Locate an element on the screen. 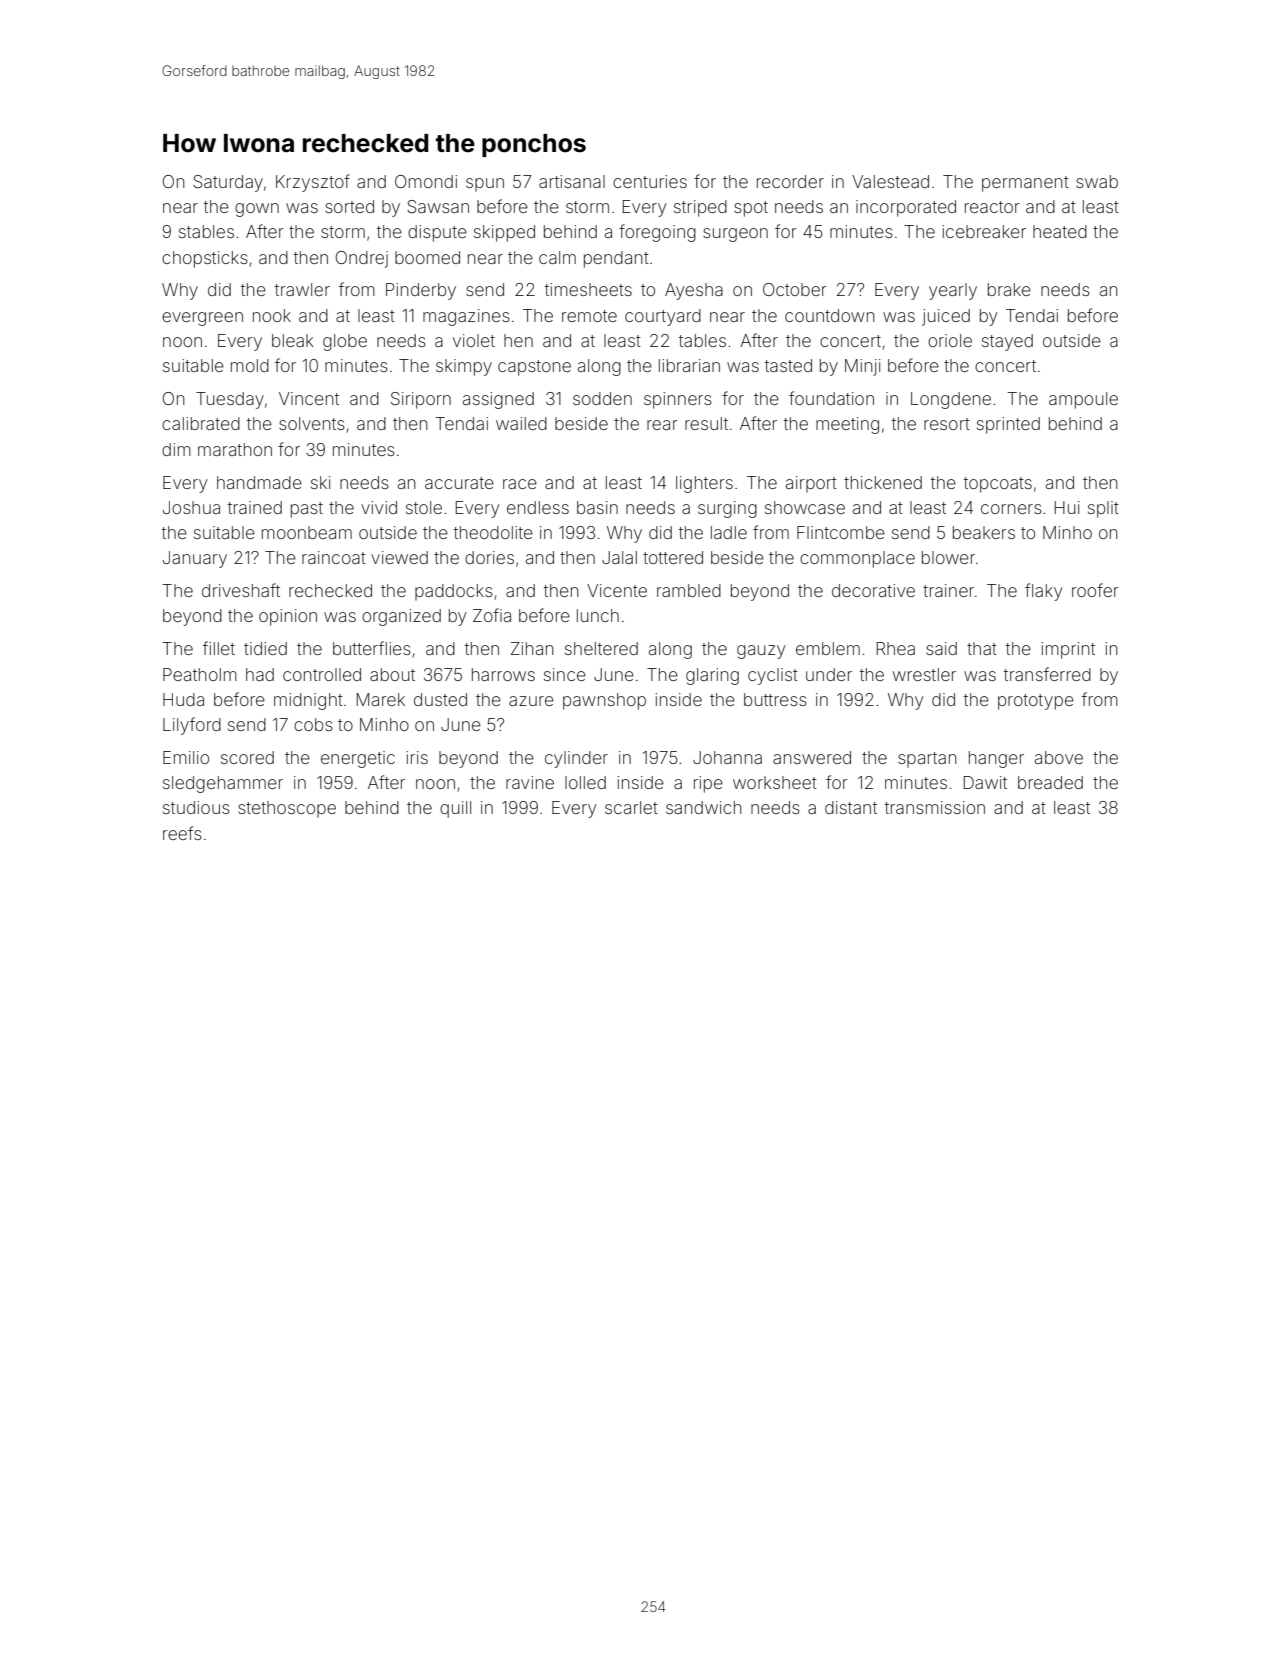 This screenshot has width=1281, height=1658. Ayesha is located at coordinates (694, 291).
